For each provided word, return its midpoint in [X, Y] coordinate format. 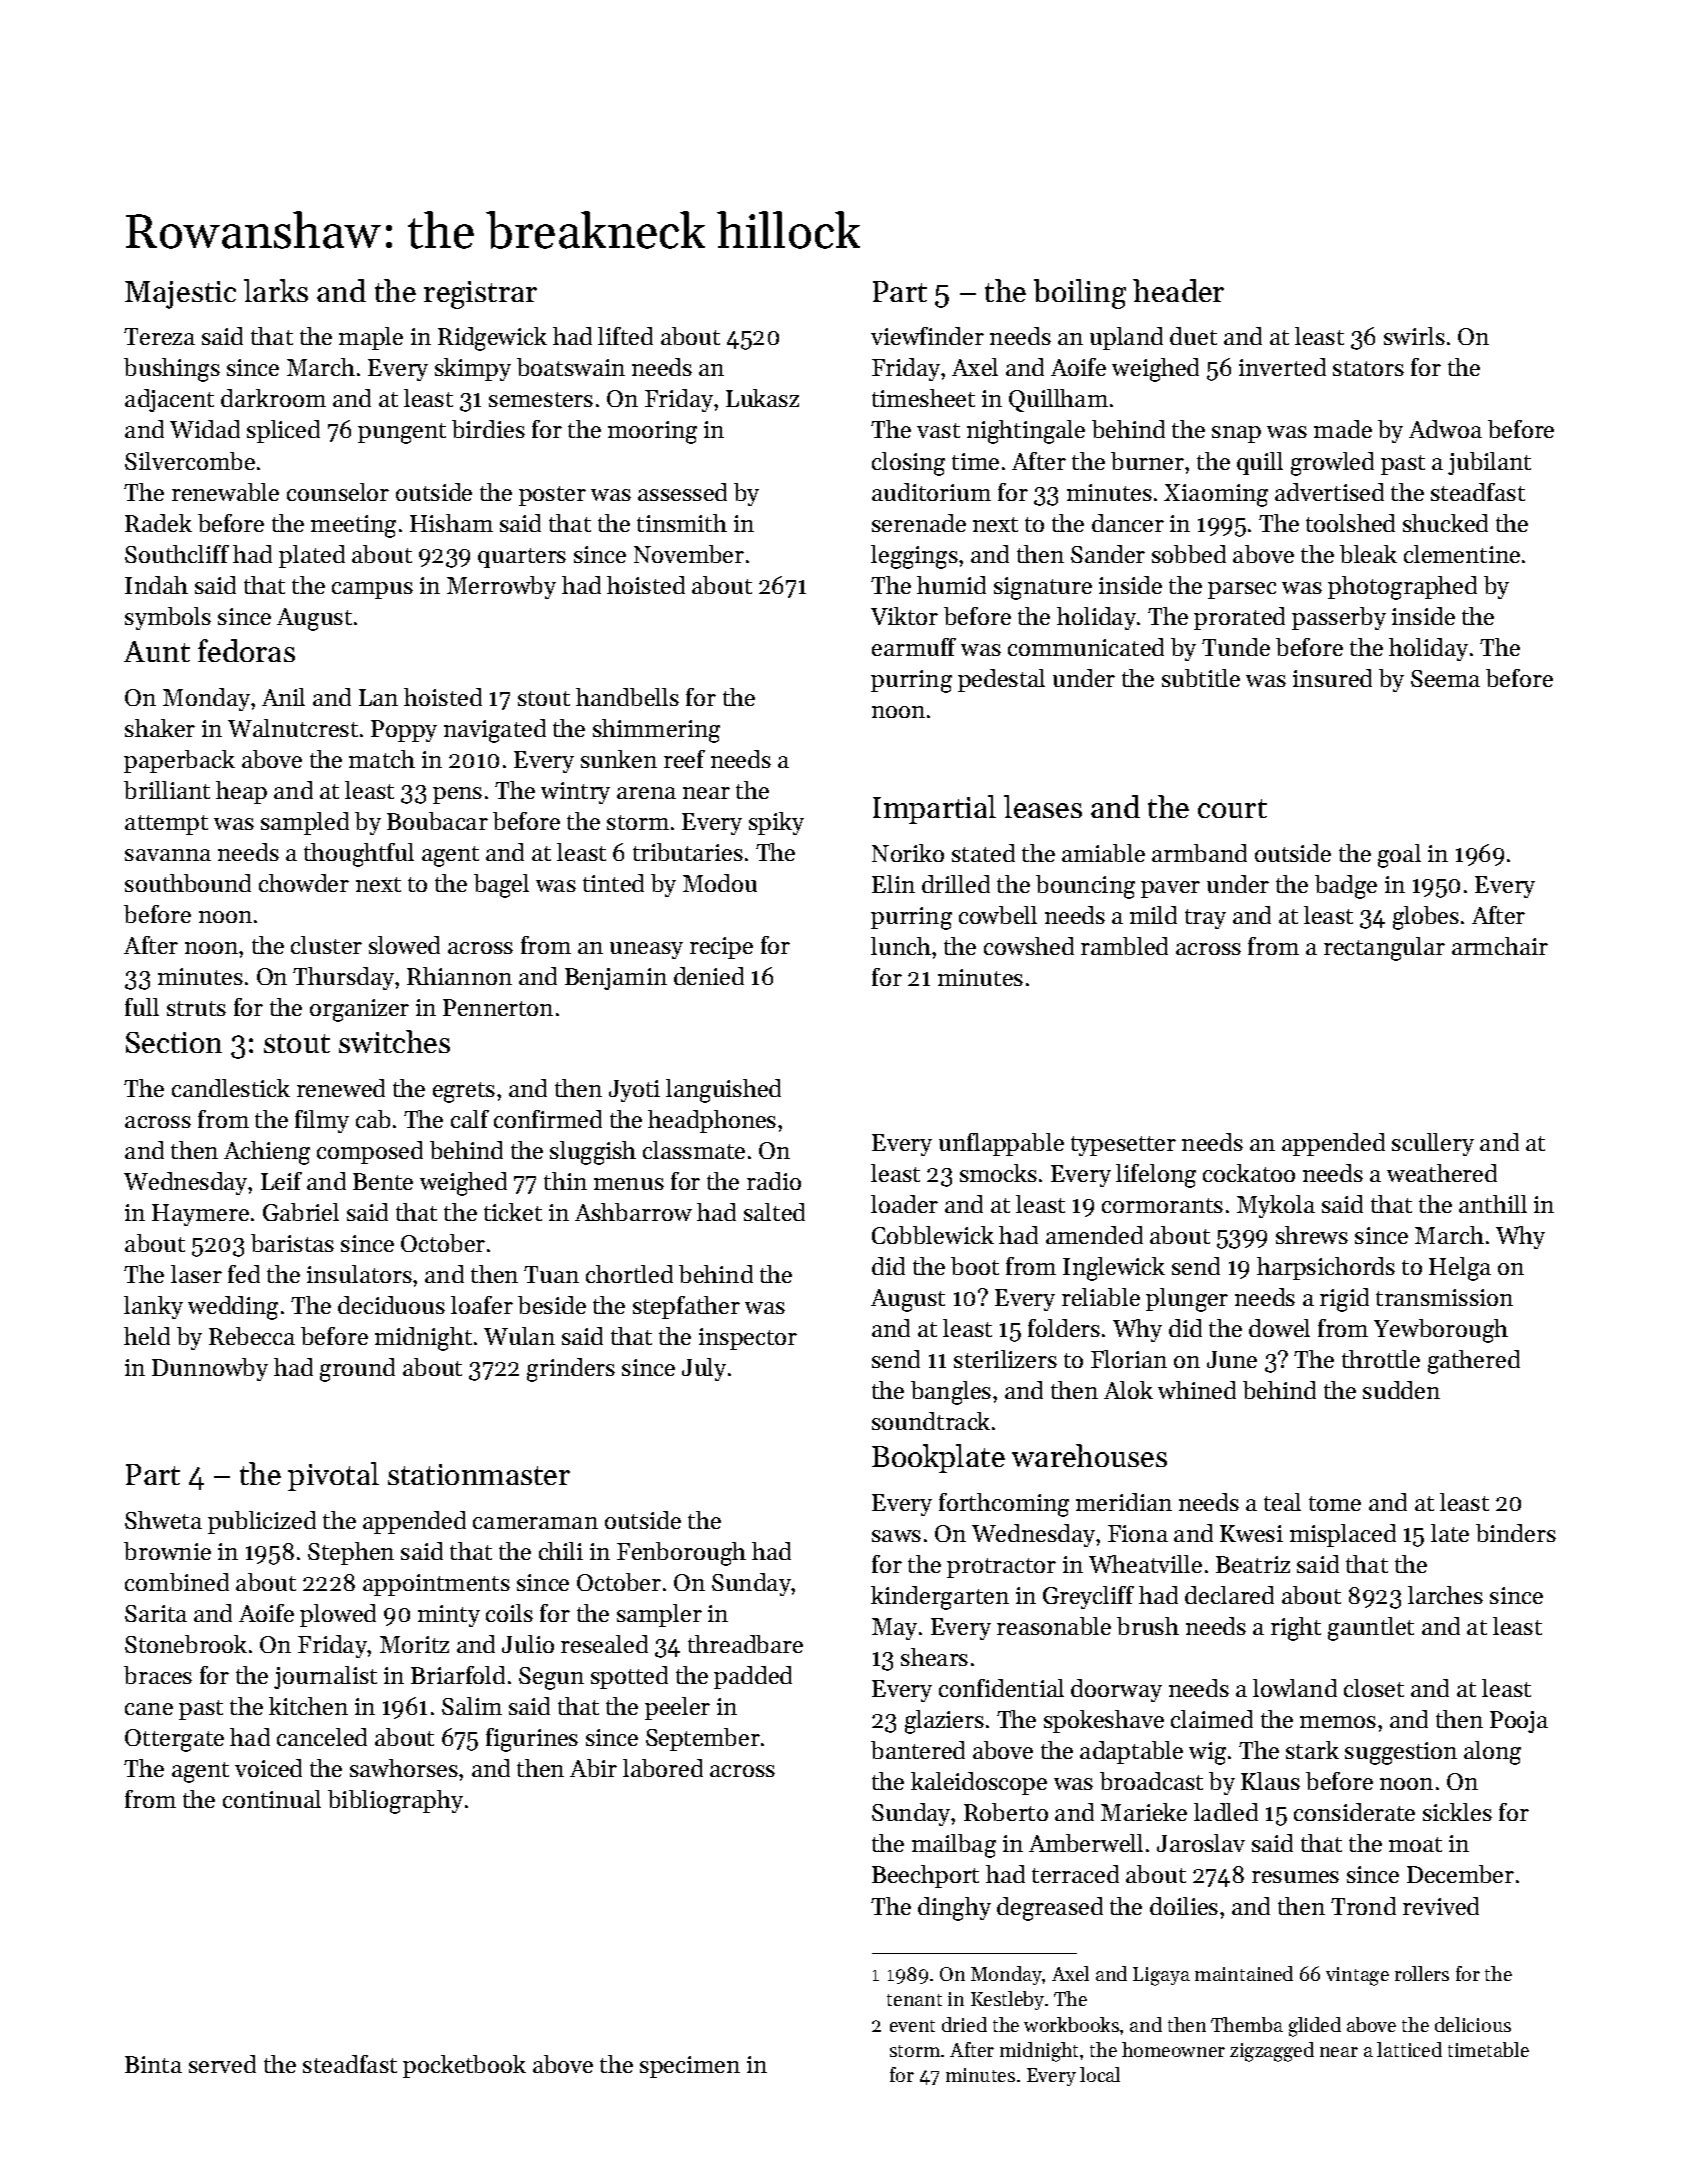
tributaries [688, 852]
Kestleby [1007, 2000]
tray [1205, 919]
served [222, 2064]
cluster [326, 945]
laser [196, 1274]
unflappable [1001, 1144]
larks [276, 290]
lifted [625, 336]
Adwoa [1445, 429]
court [1232, 808]
